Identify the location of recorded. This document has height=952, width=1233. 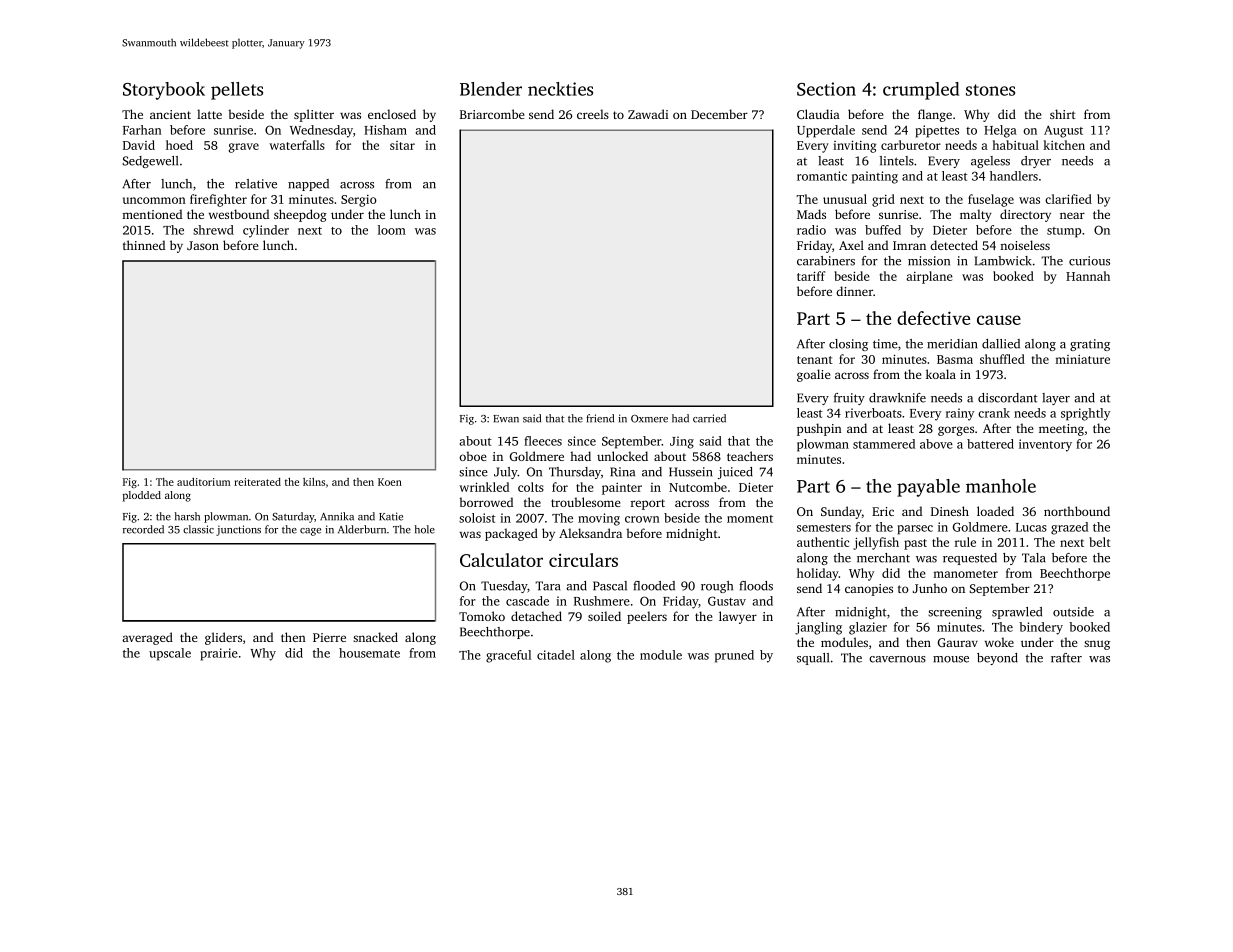
(143, 529).
